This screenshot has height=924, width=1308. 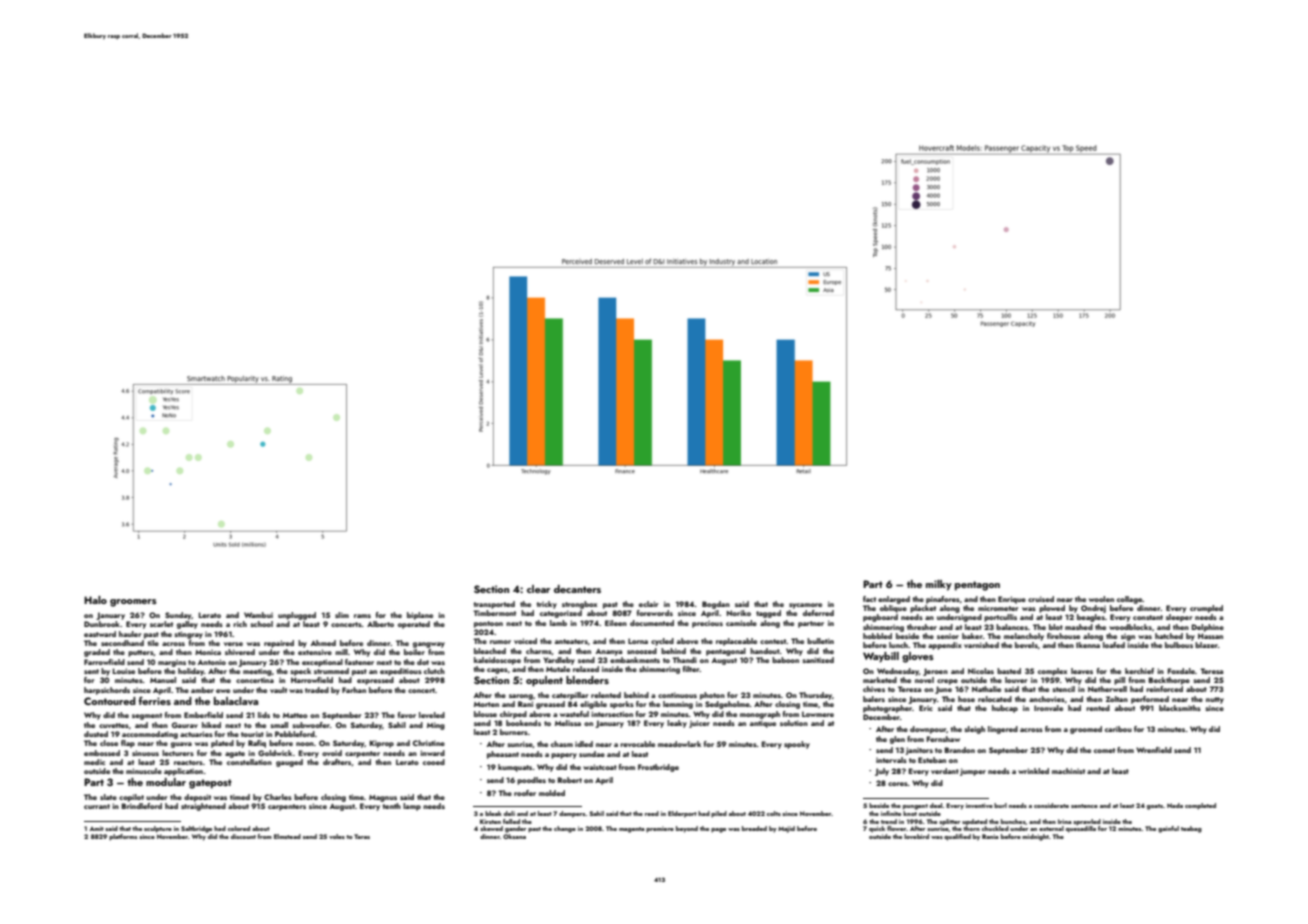 I want to click on gloves, so click(x=917, y=657).
